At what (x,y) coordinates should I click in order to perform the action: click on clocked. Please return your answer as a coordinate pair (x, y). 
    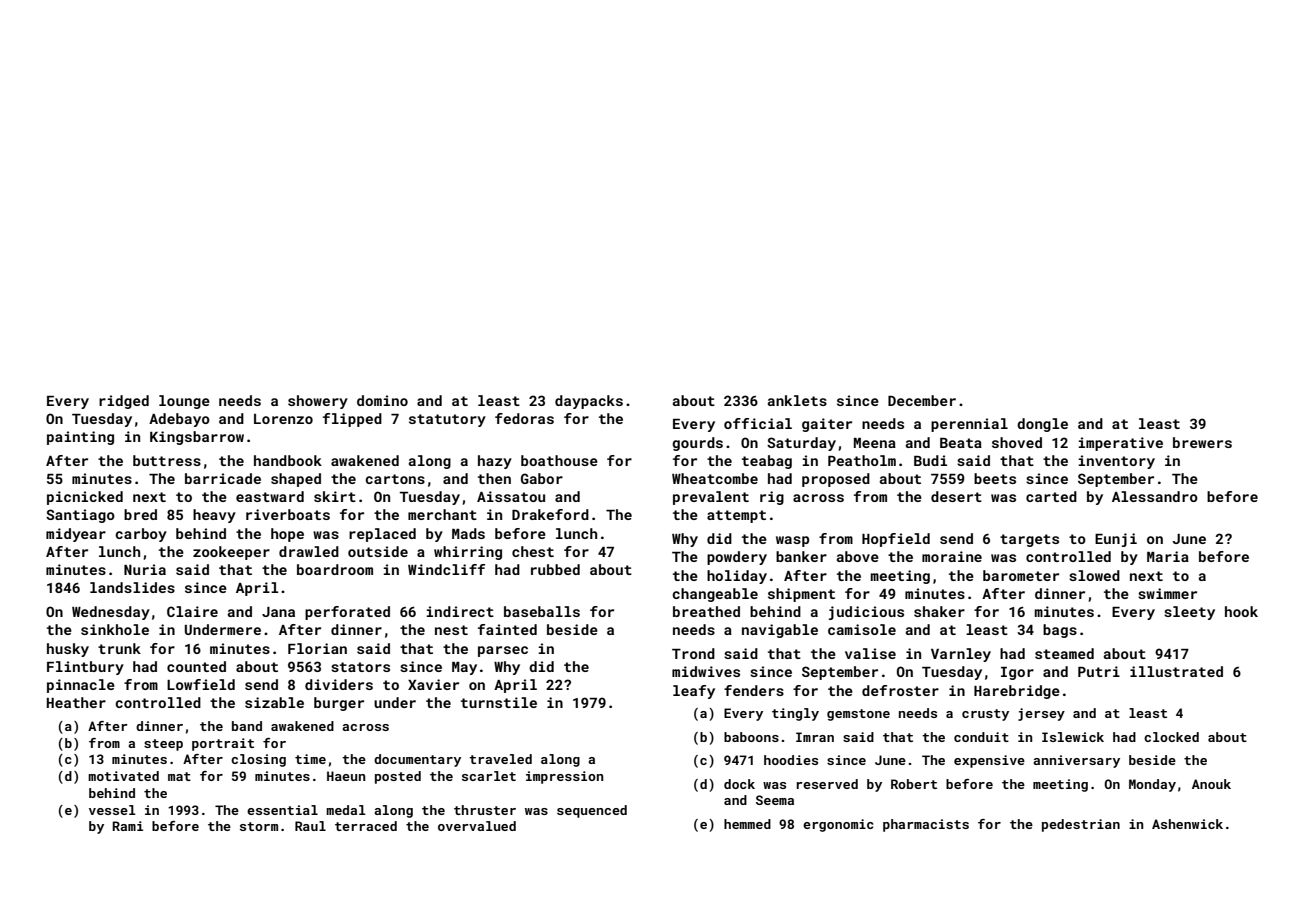
    Looking at the image, I should click on (1171, 737).
